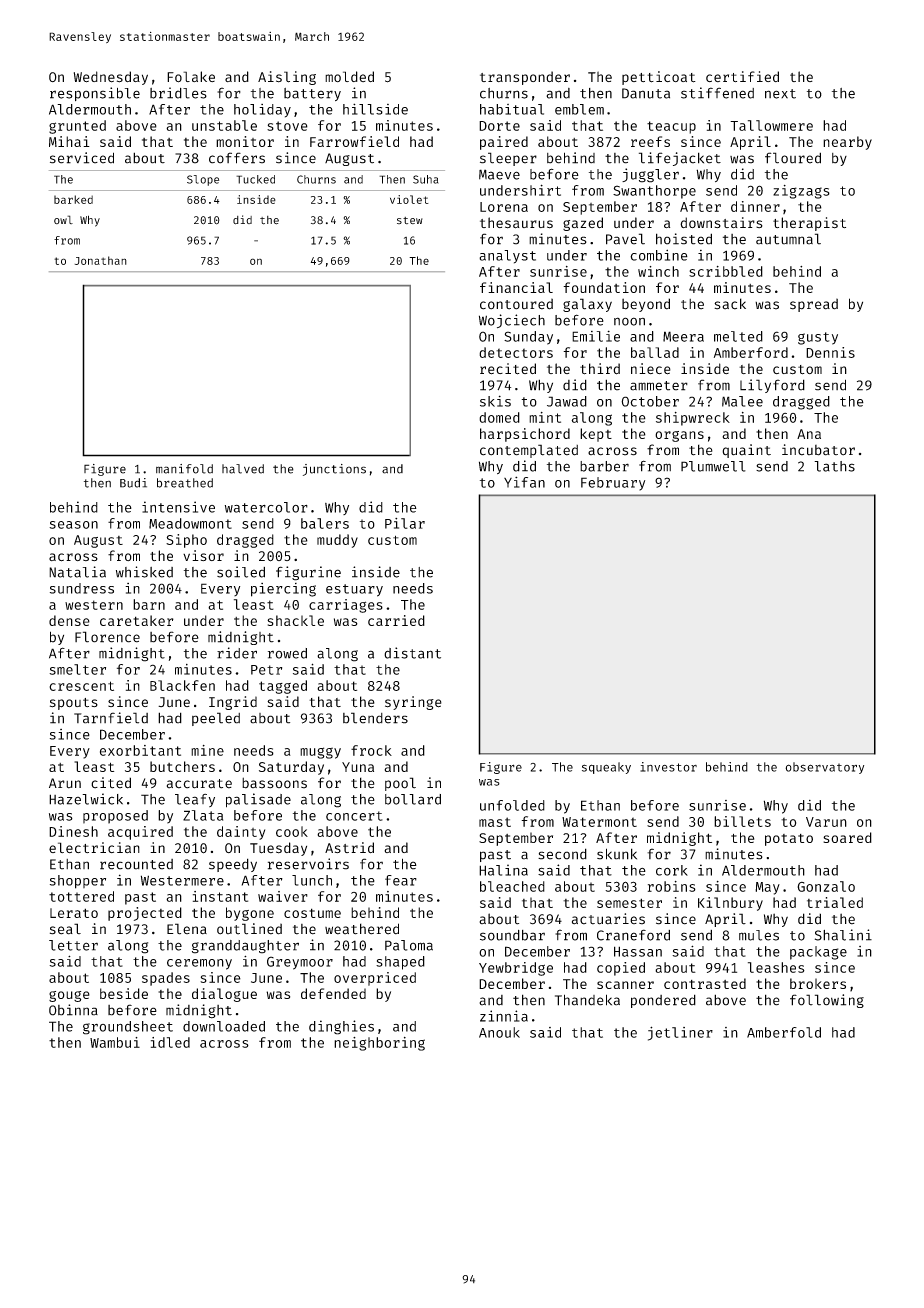  Describe the element at coordinates (115, 1042) in the screenshot. I see `Wambui` at that location.
